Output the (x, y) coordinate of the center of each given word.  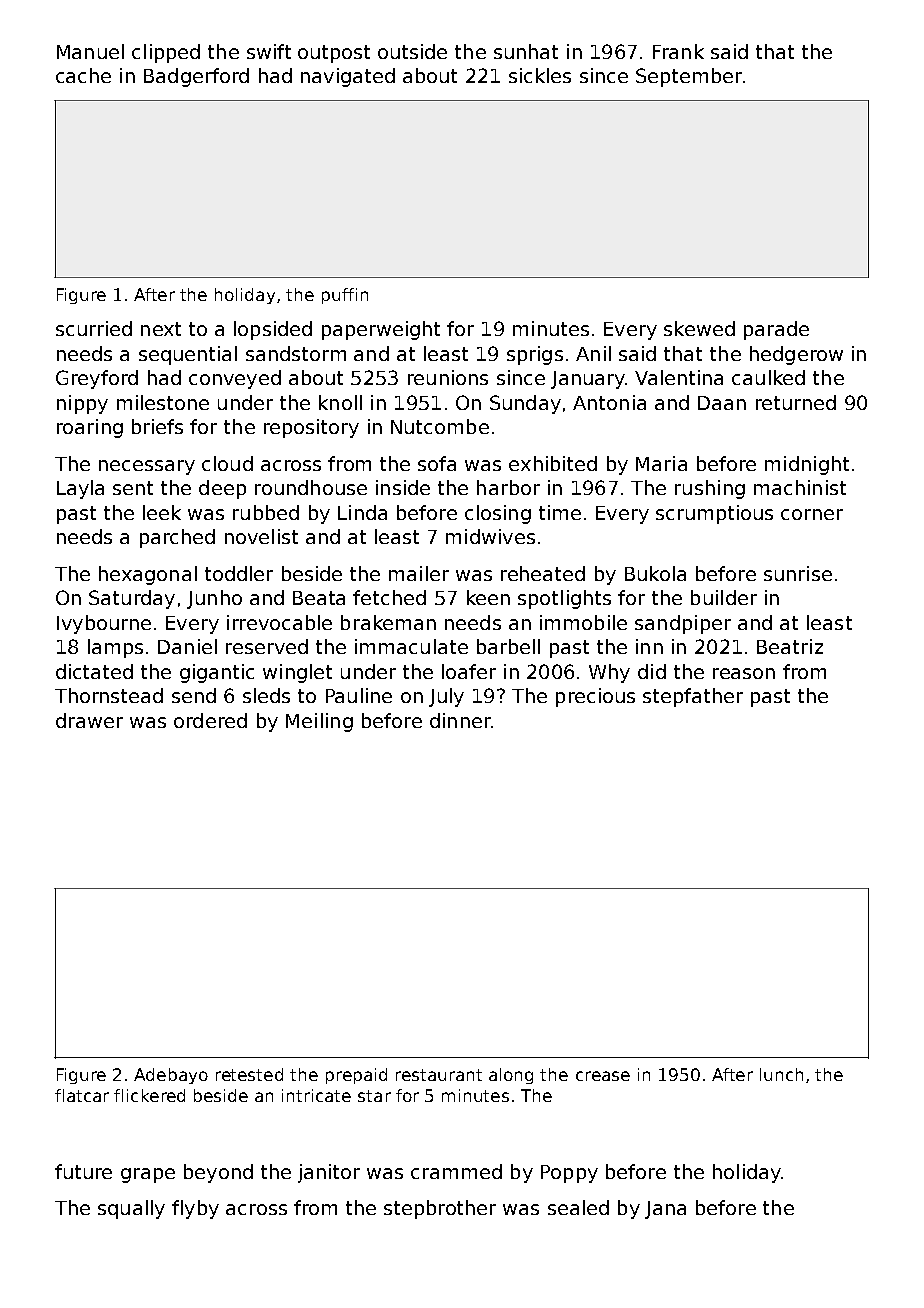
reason (744, 673)
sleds (266, 695)
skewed (699, 328)
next (161, 329)
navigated (348, 77)
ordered (210, 720)
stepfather (693, 697)
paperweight (381, 330)
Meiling (319, 722)
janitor (329, 1173)
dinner (460, 720)
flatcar (82, 1095)
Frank (678, 51)
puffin (345, 296)
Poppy (569, 1174)
